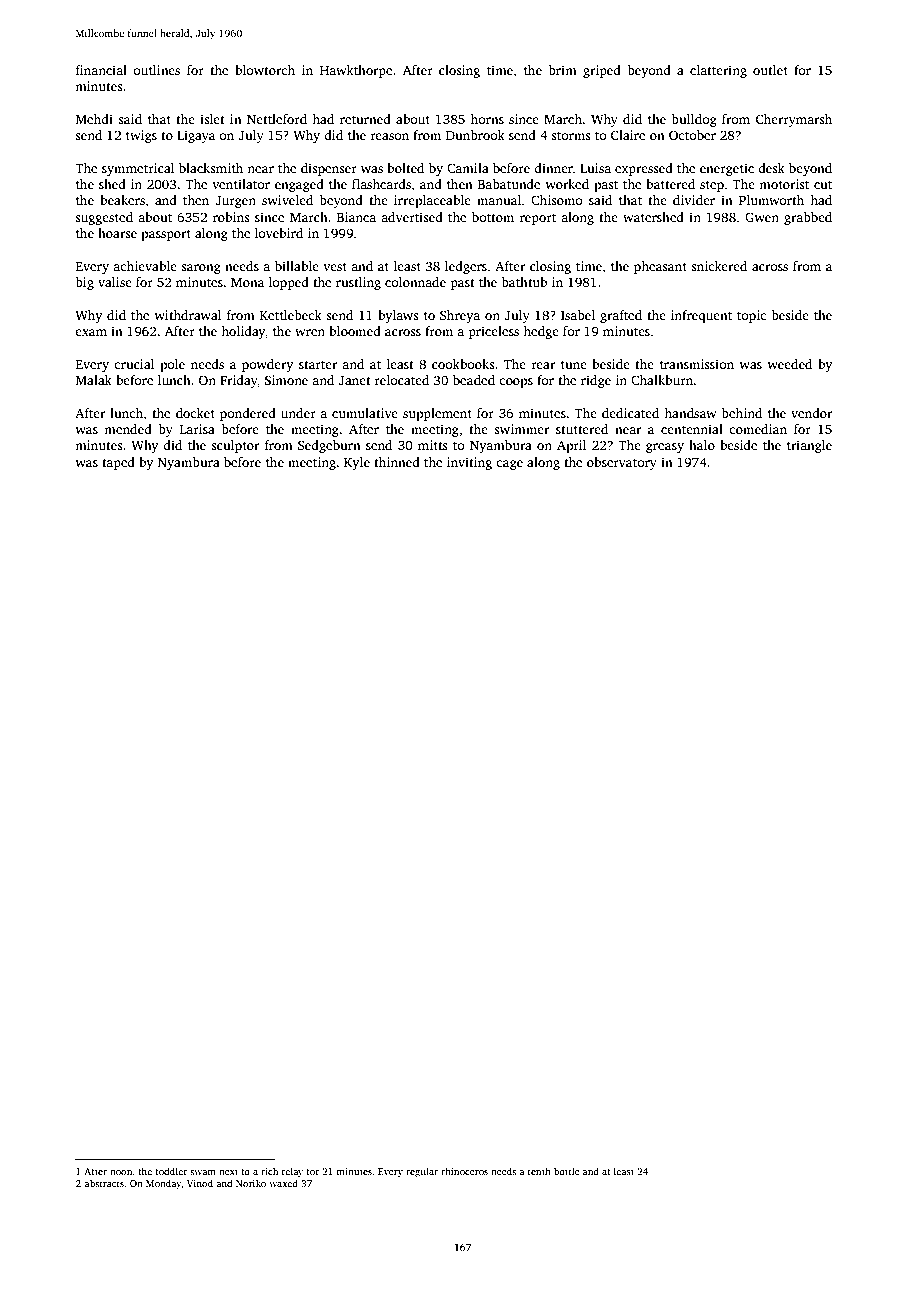 The height and width of the screenshot is (1316, 908). Describe the element at coordinates (171, 1171) in the screenshot. I see `toddler` at that location.
